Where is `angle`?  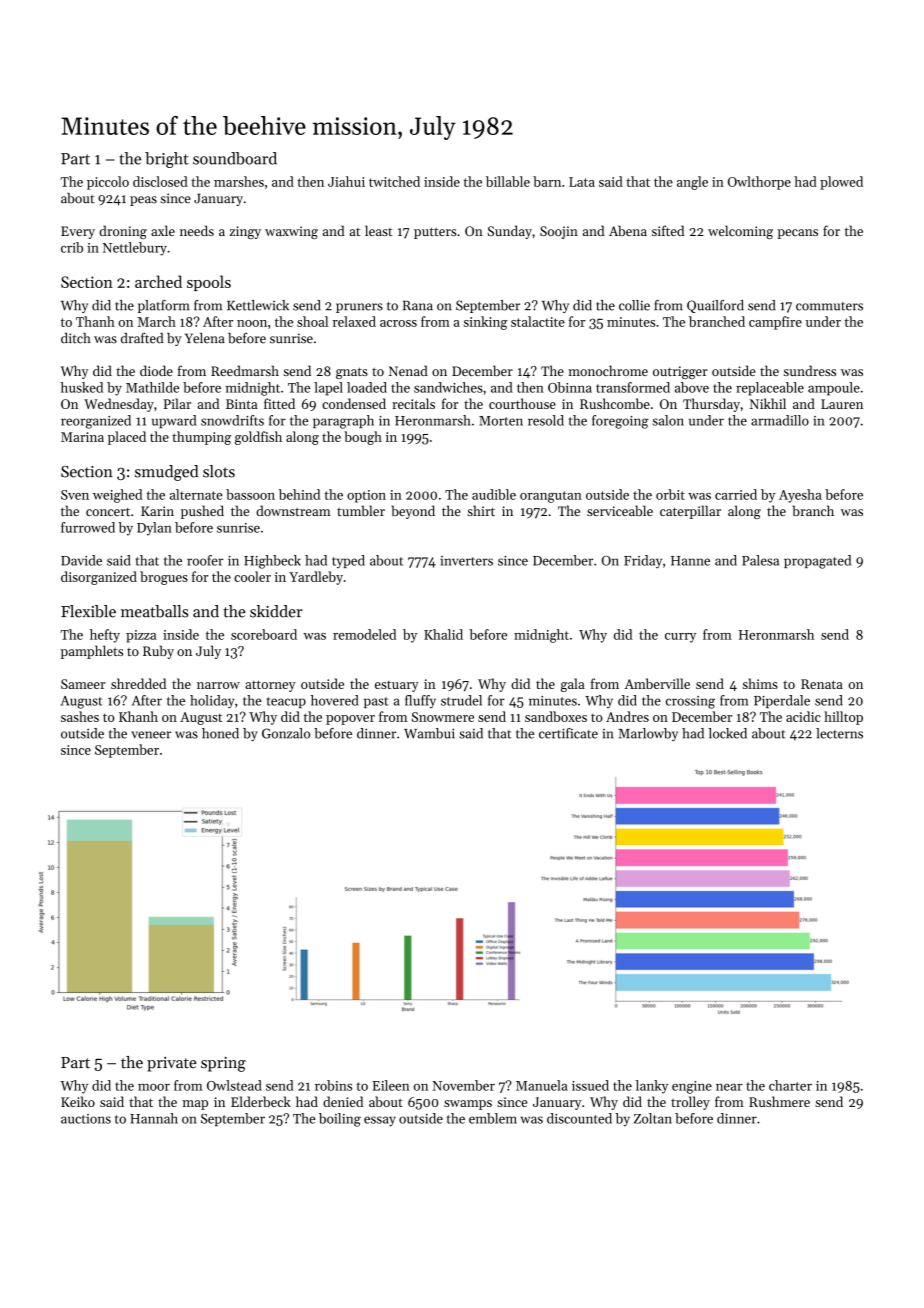
angle is located at coordinates (692, 183).
